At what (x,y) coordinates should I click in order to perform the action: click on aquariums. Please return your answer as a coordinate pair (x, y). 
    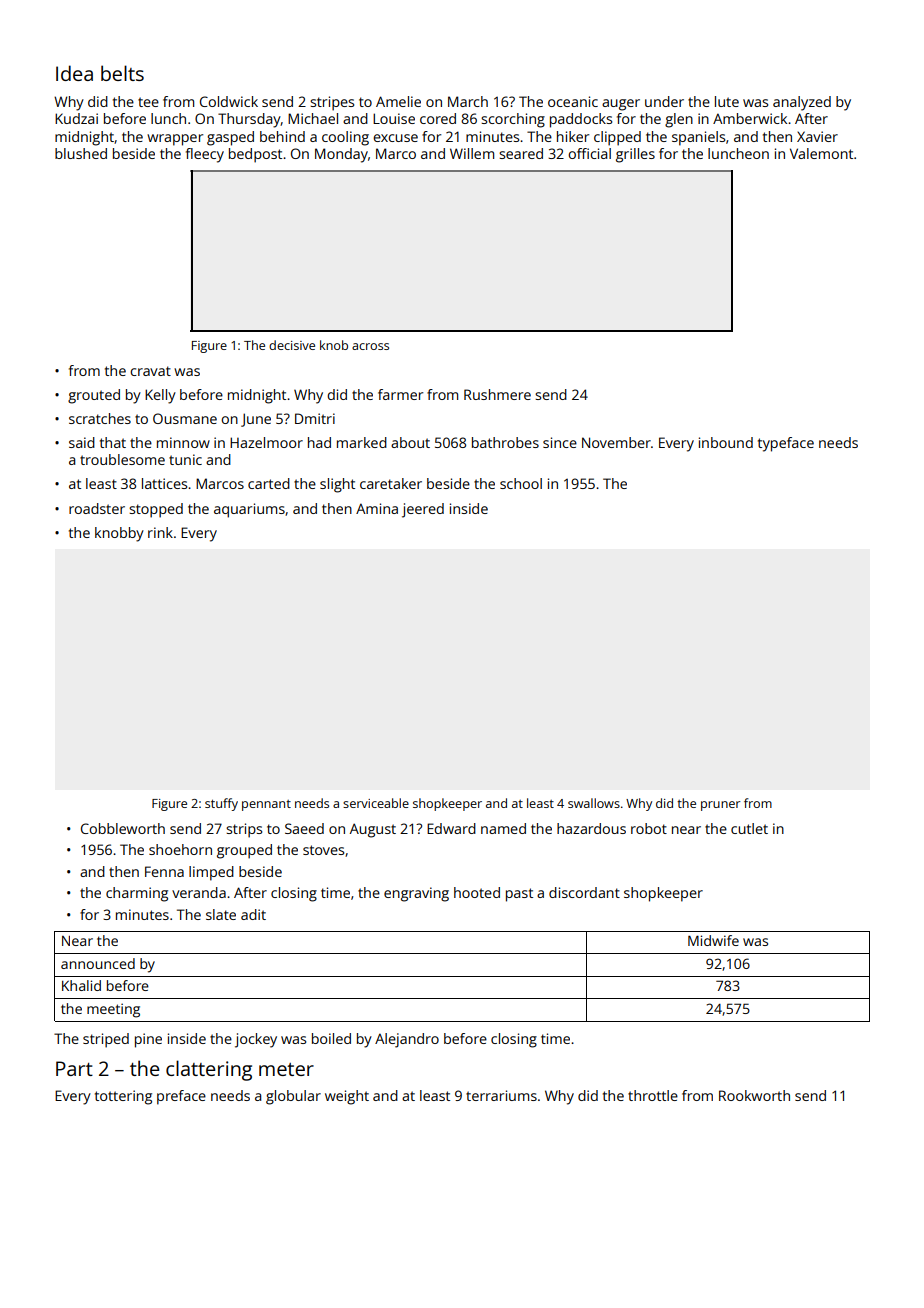
    Looking at the image, I should click on (249, 510).
